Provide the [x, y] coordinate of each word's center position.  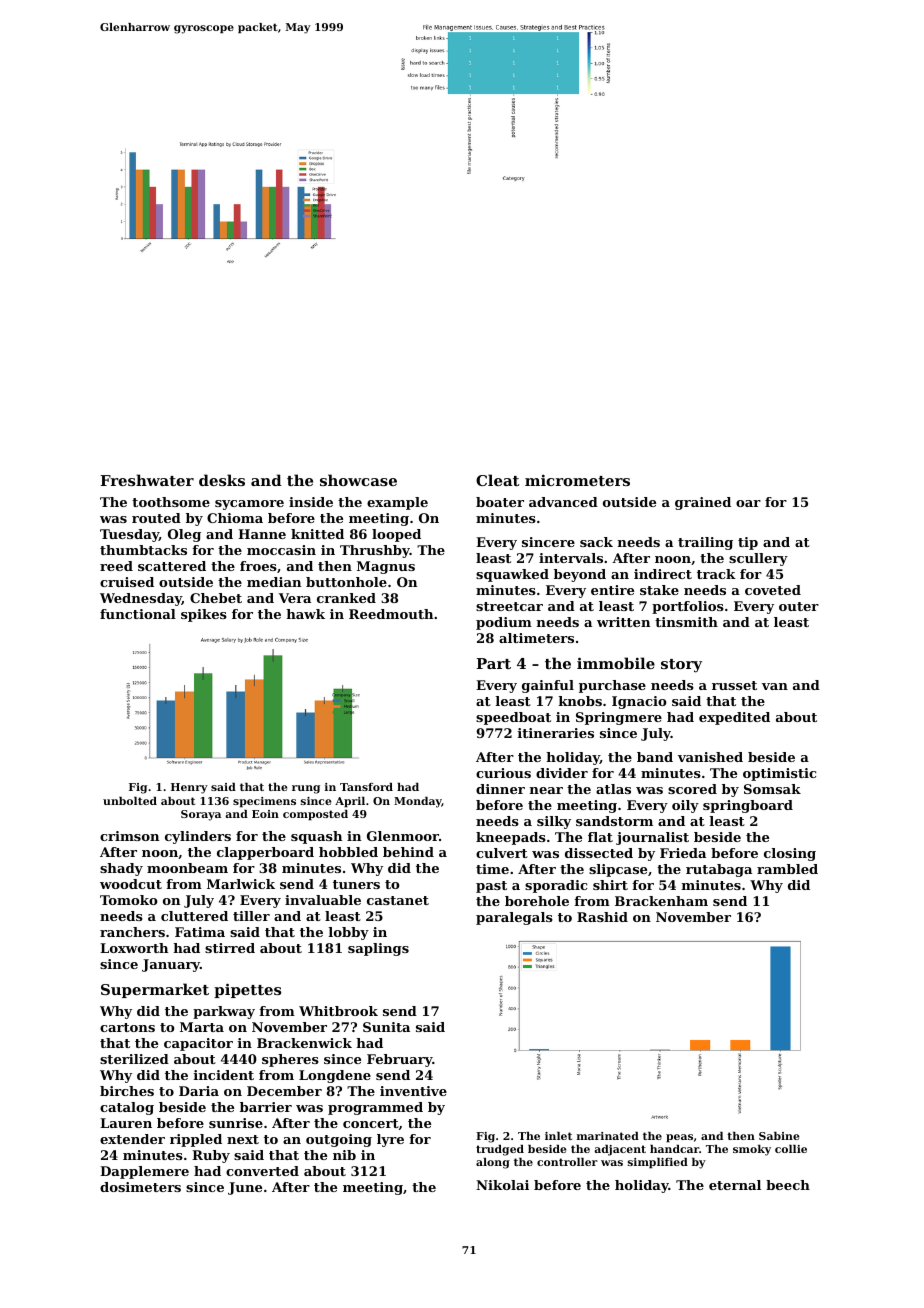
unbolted [130, 801]
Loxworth [134, 948]
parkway [224, 1012]
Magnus [386, 567]
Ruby [211, 1156]
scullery [758, 559]
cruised [127, 582]
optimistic [779, 774]
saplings [378, 949]
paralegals [514, 918]
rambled [787, 869]
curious [503, 773]
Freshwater [147, 480]
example [397, 503]
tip [748, 543]
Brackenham [661, 901]
